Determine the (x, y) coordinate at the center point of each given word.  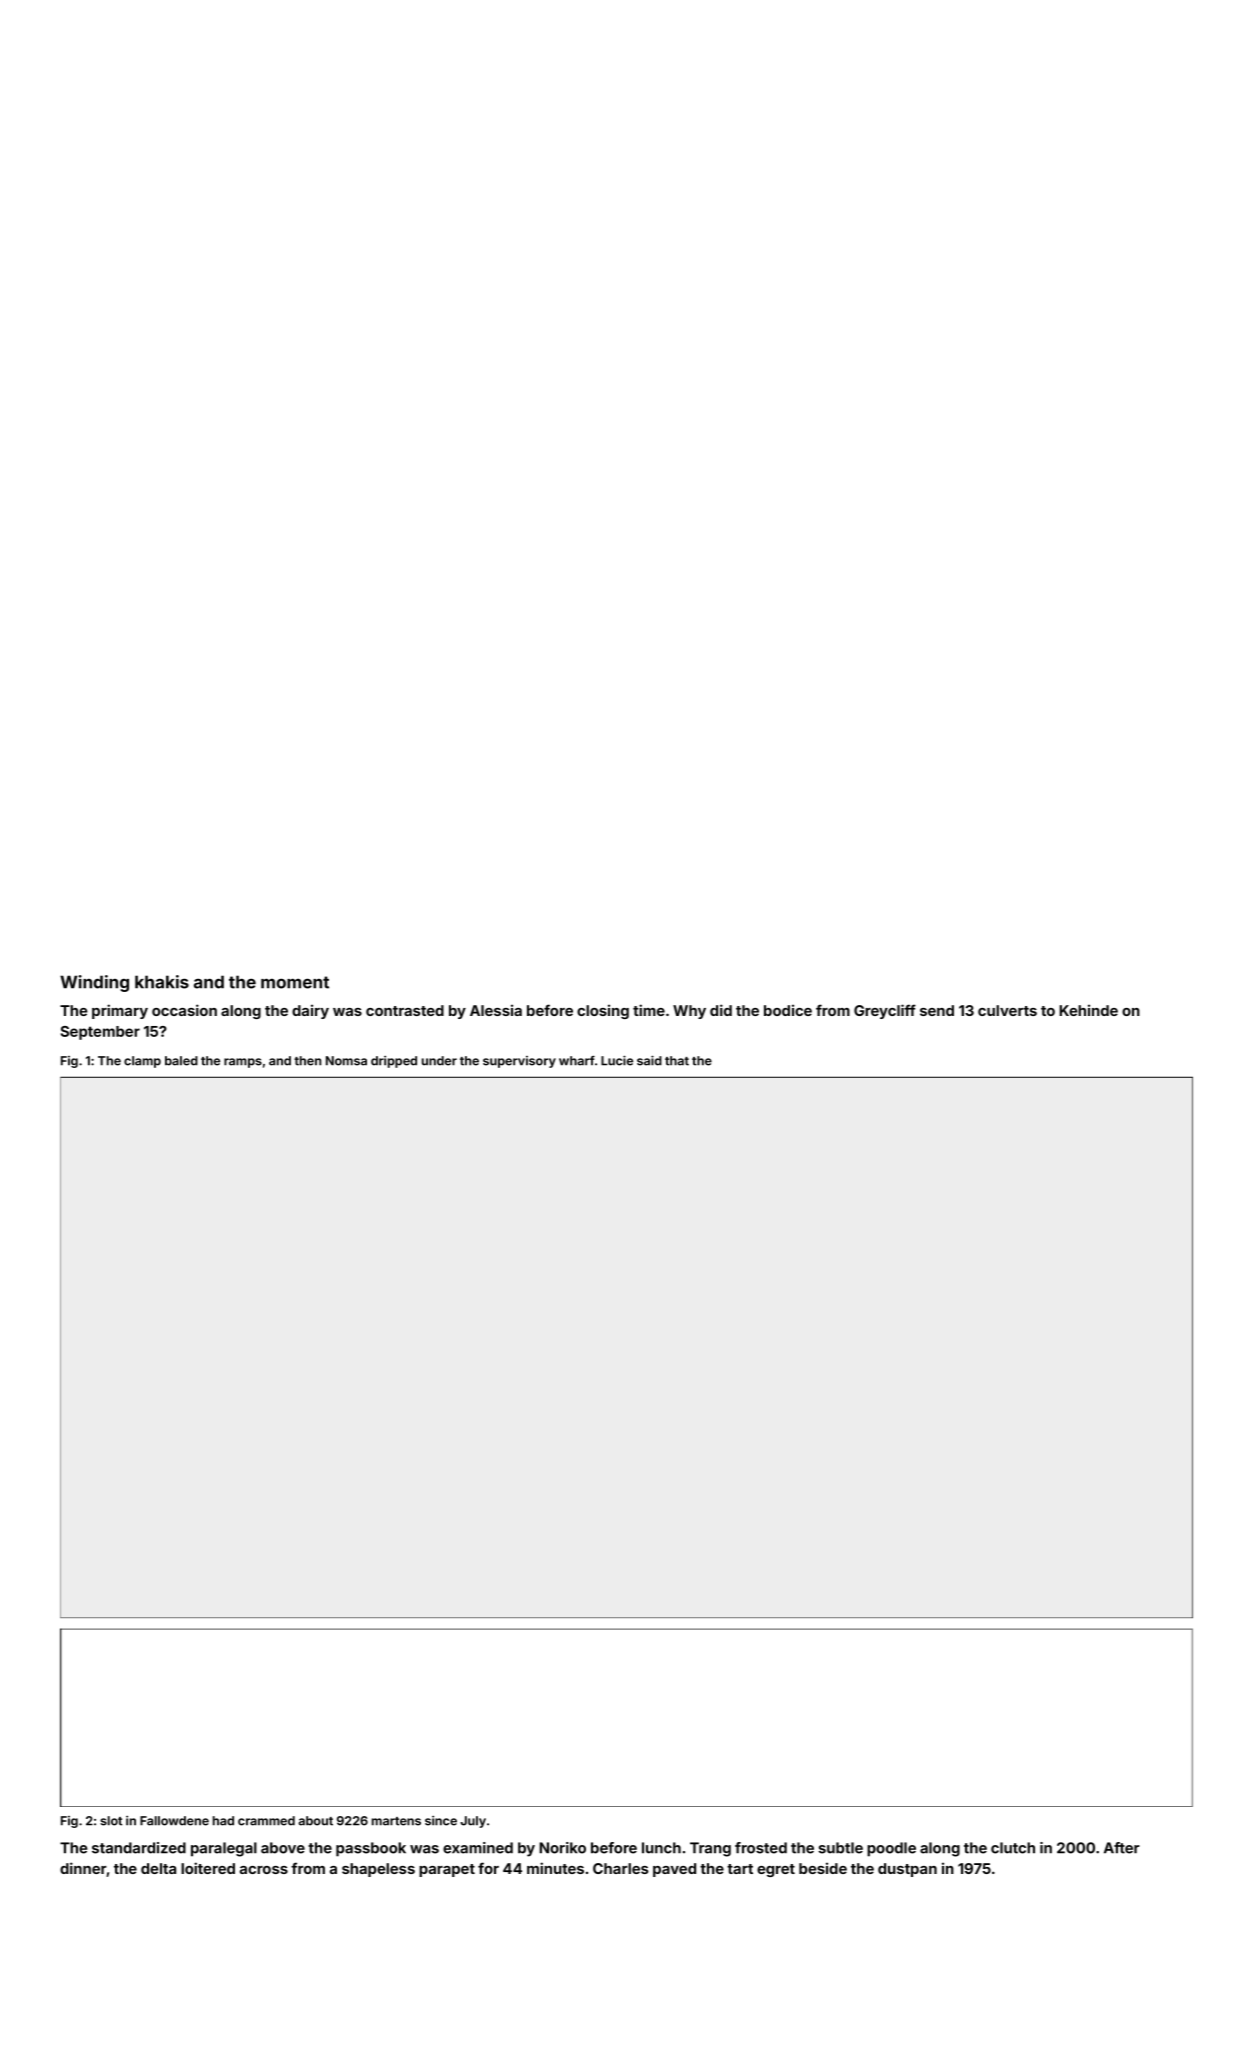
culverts (1007, 1010)
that (677, 1061)
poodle (891, 1849)
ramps (243, 1063)
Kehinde (1088, 1010)
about (315, 1821)
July (473, 1822)
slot (111, 1821)
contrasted (405, 1010)
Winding (94, 983)
